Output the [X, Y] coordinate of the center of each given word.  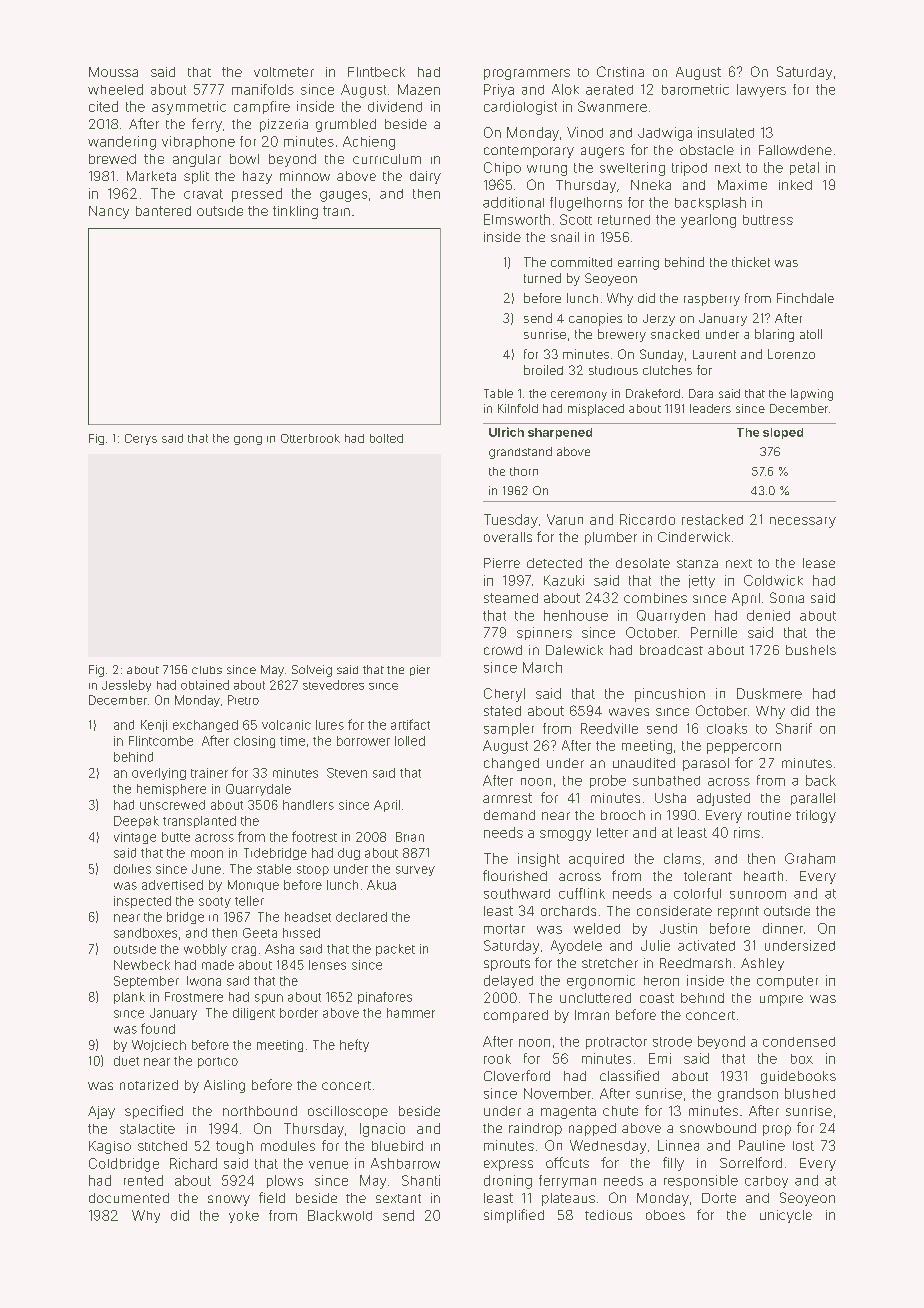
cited [103, 106]
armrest [507, 798]
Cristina [620, 71]
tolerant [708, 876]
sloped [783, 433]
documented [129, 1198]
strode [672, 1042]
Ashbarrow [405, 1163]
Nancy [109, 212]
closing [254, 742]
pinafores [385, 998]
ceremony [579, 396]
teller [249, 901]
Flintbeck [376, 72]
